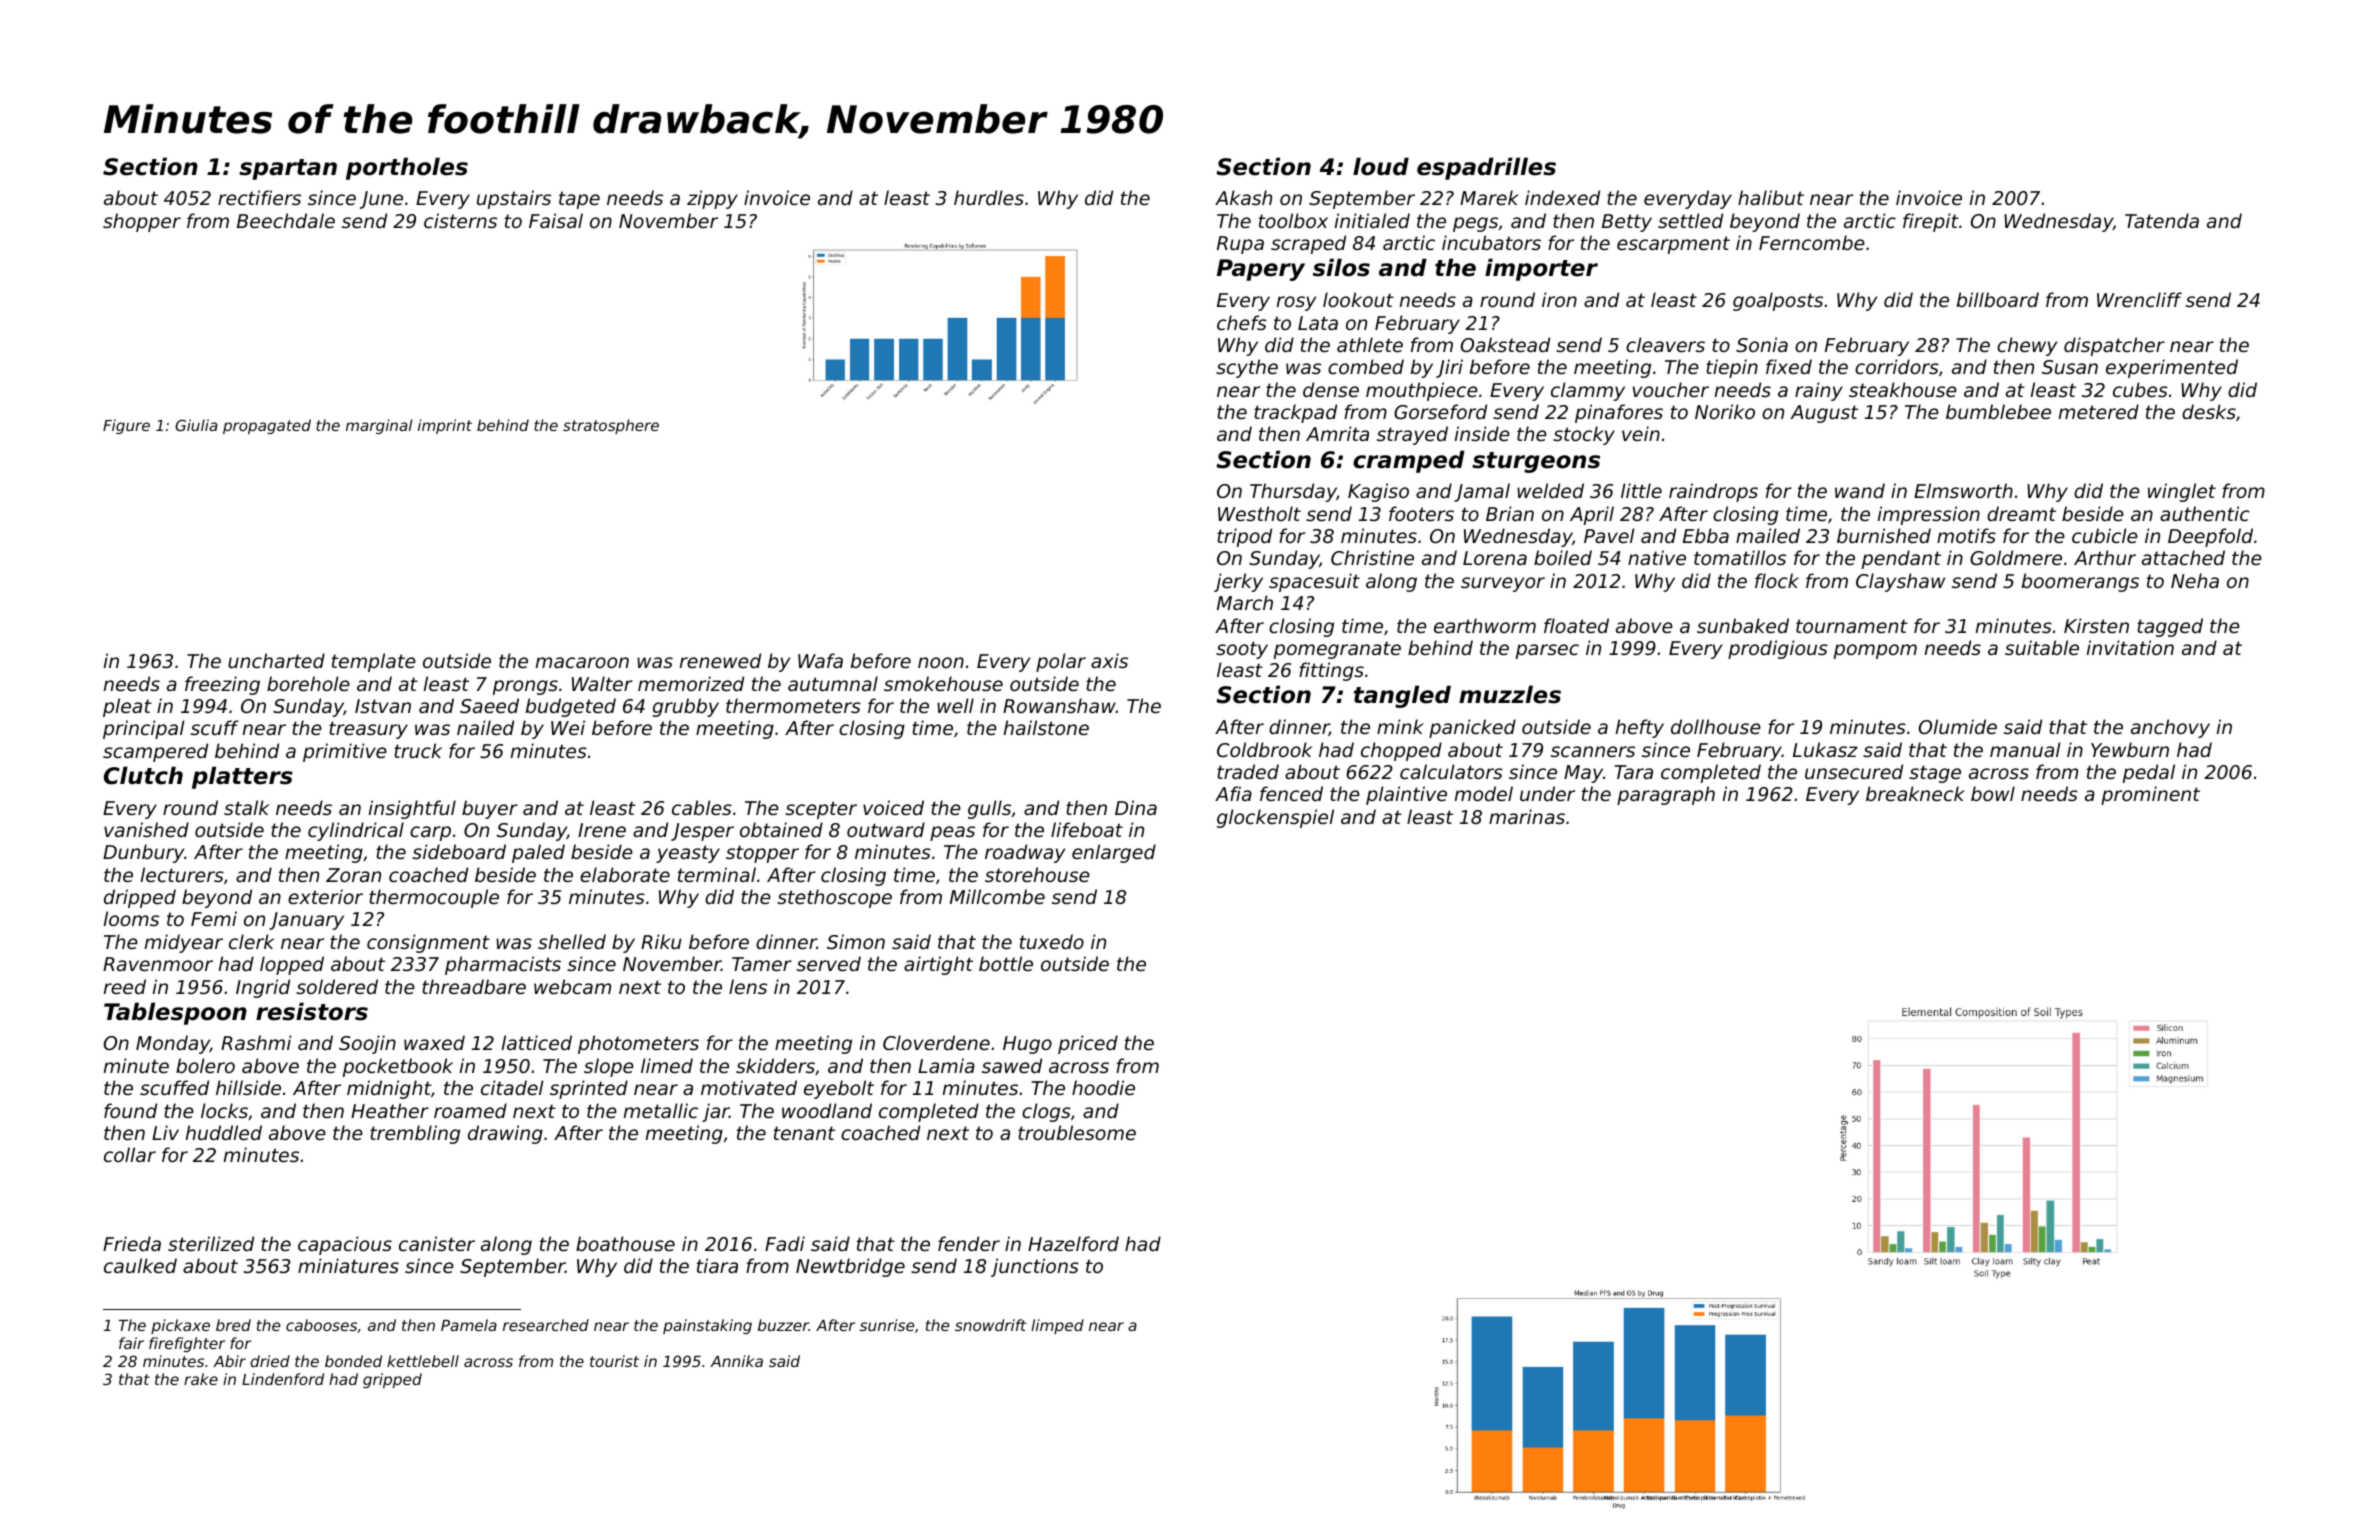 This document has height=1540, width=2380. What do you see at coordinates (1088, 1044) in the document?
I see `priced` at bounding box center [1088, 1044].
